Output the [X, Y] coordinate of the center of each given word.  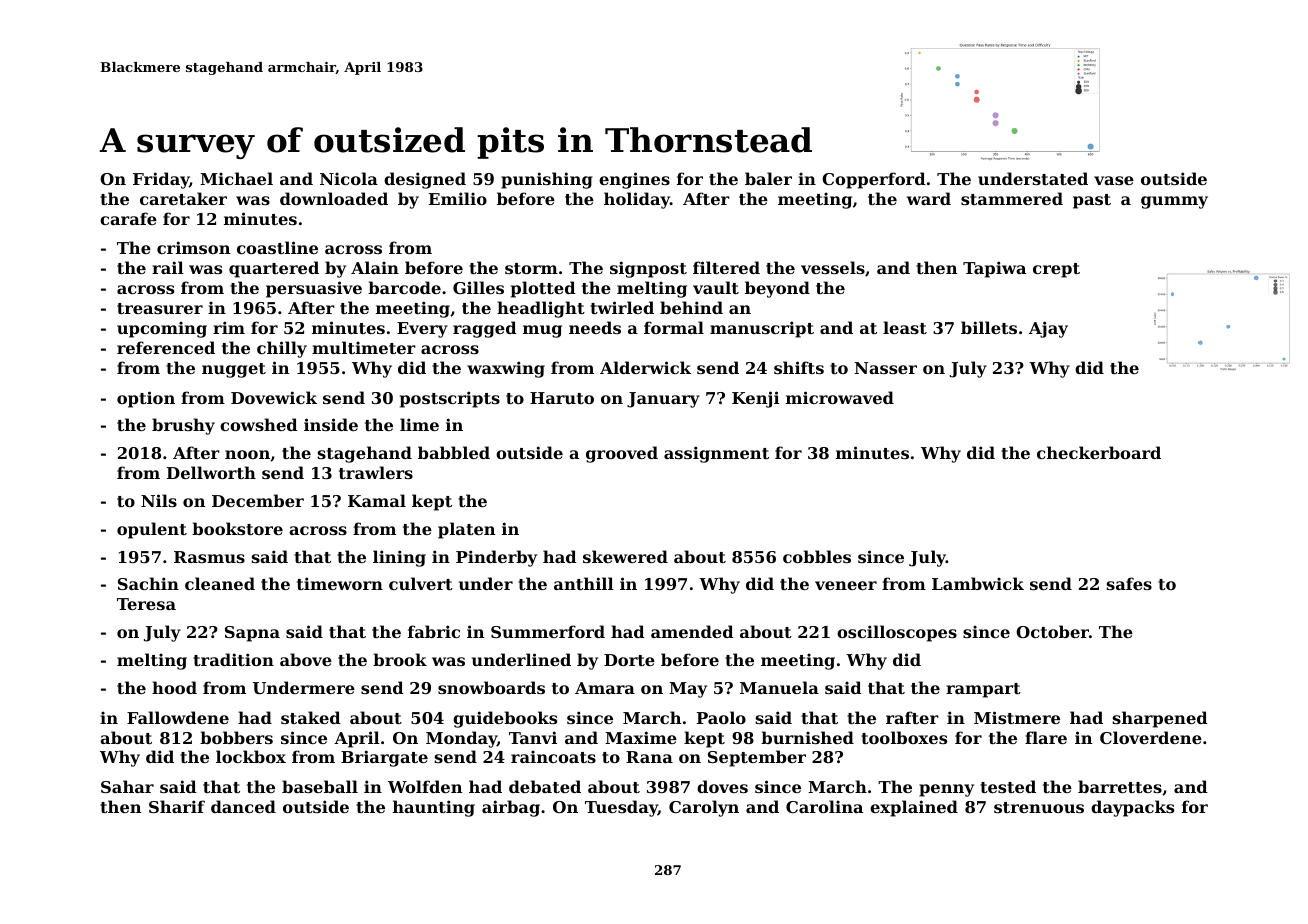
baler [768, 178]
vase [1114, 180]
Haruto [562, 398]
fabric [434, 631]
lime [419, 424]
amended [692, 631]
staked [311, 717]
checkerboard [1099, 452]
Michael [236, 178]
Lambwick [978, 583]
